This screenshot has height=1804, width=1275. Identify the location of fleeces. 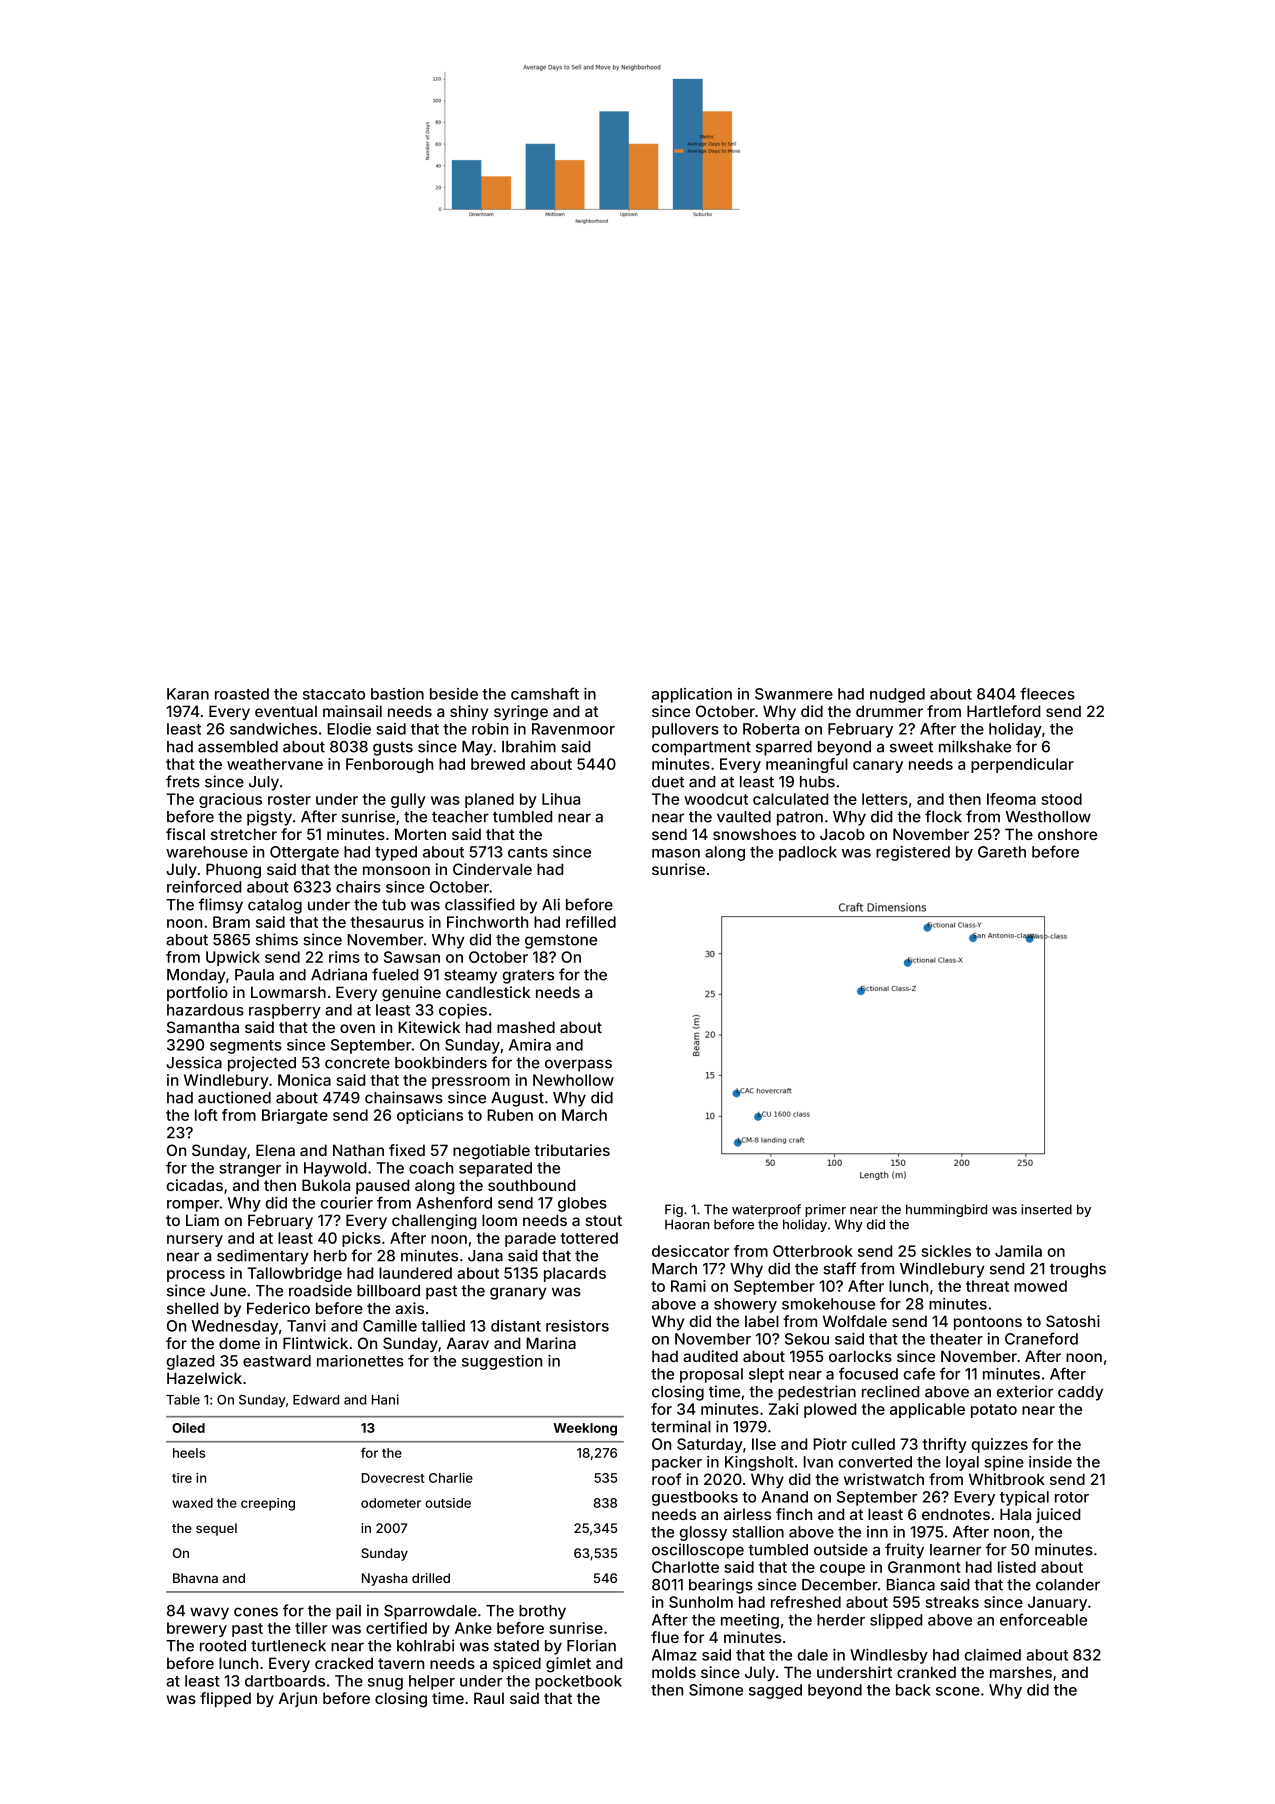
(1047, 693).
